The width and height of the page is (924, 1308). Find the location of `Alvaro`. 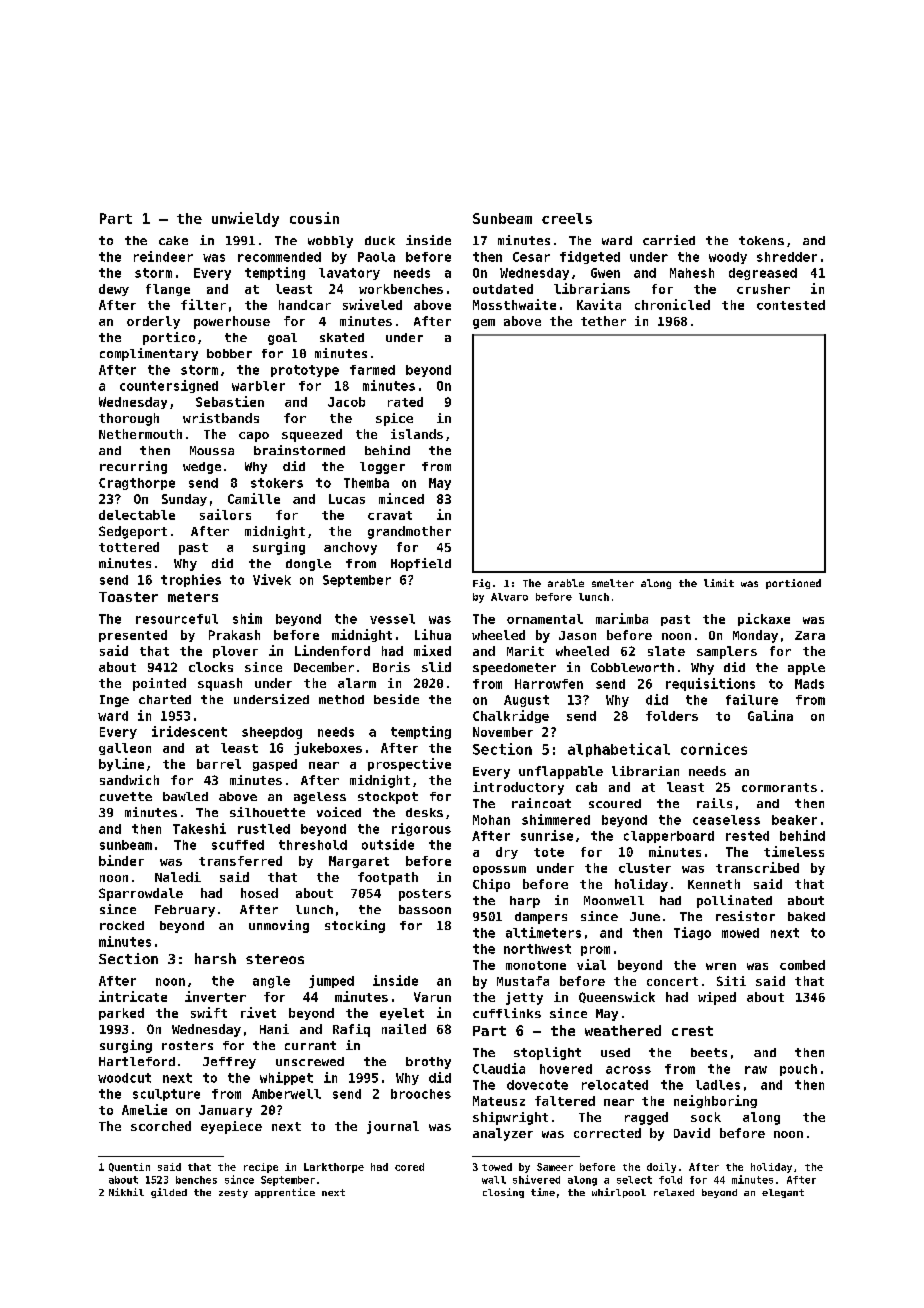

Alvaro is located at coordinates (509, 597).
